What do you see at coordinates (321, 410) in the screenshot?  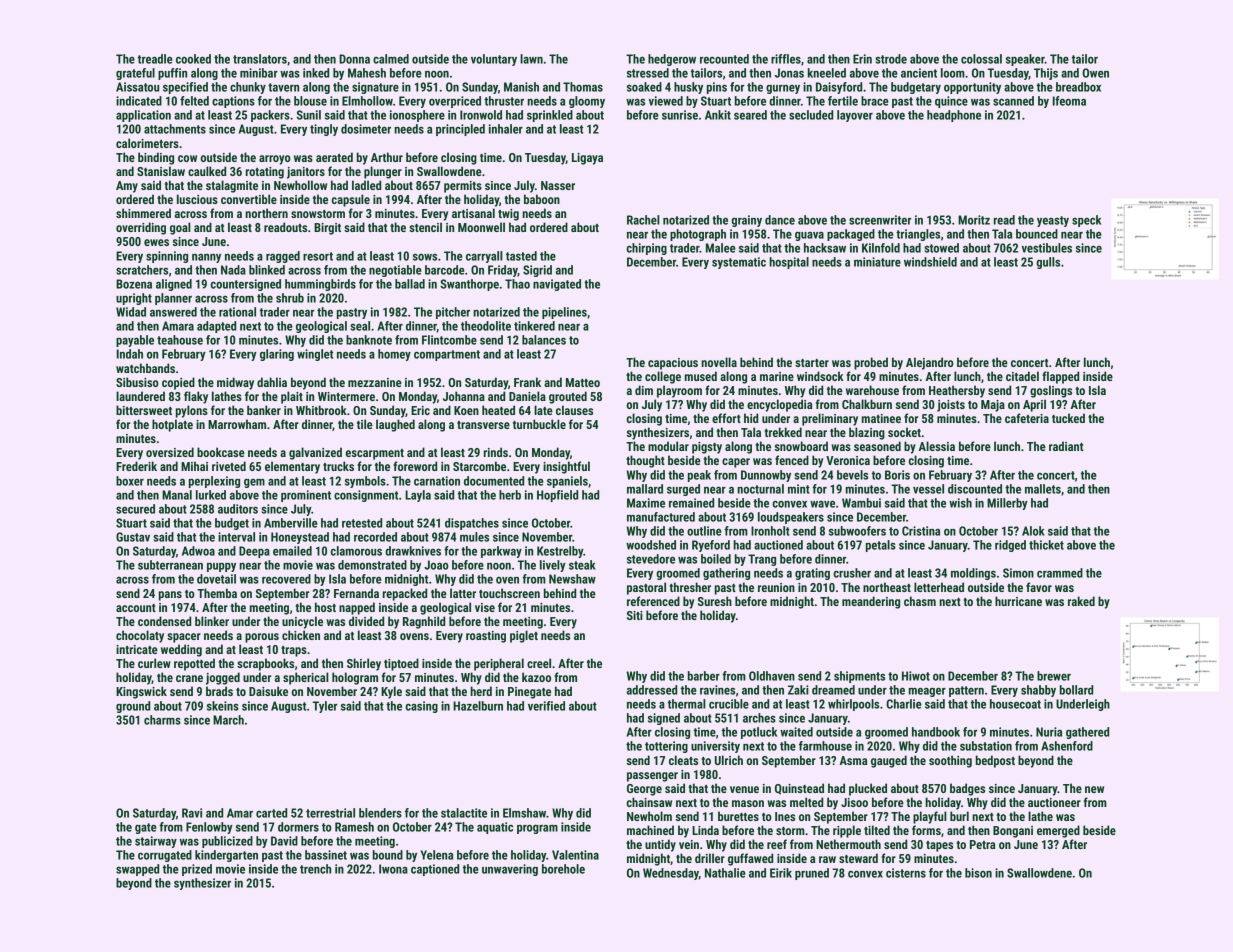 I see `Whitbrook` at bounding box center [321, 410].
